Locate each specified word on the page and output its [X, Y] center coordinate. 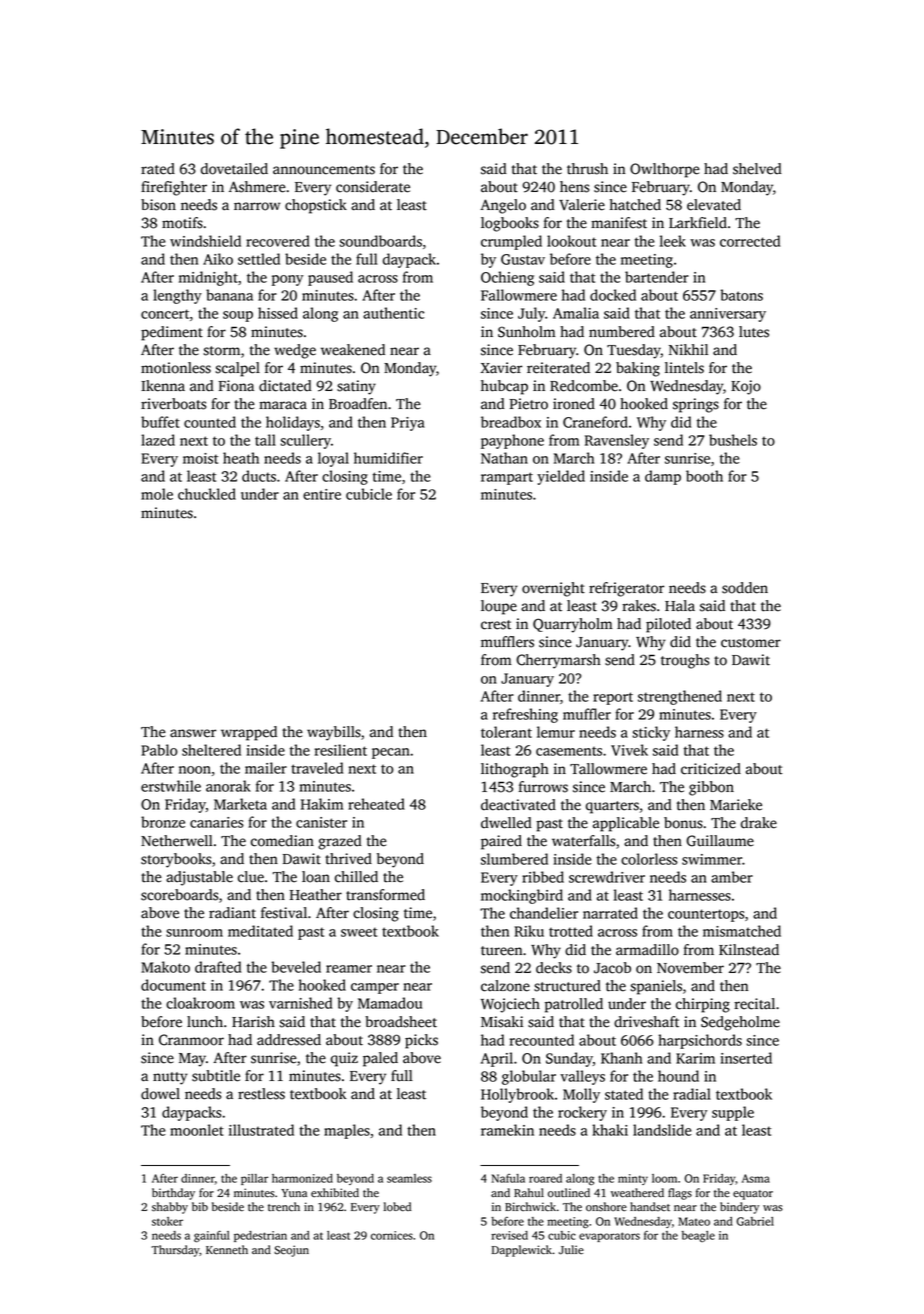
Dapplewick [522, 1251]
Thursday [175, 1251]
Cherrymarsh [558, 661]
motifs [182, 223]
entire [322, 494]
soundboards [380, 241]
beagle [698, 1236]
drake [759, 823]
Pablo [159, 750]
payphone [512, 441]
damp [663, 477]
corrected [750, 241]
